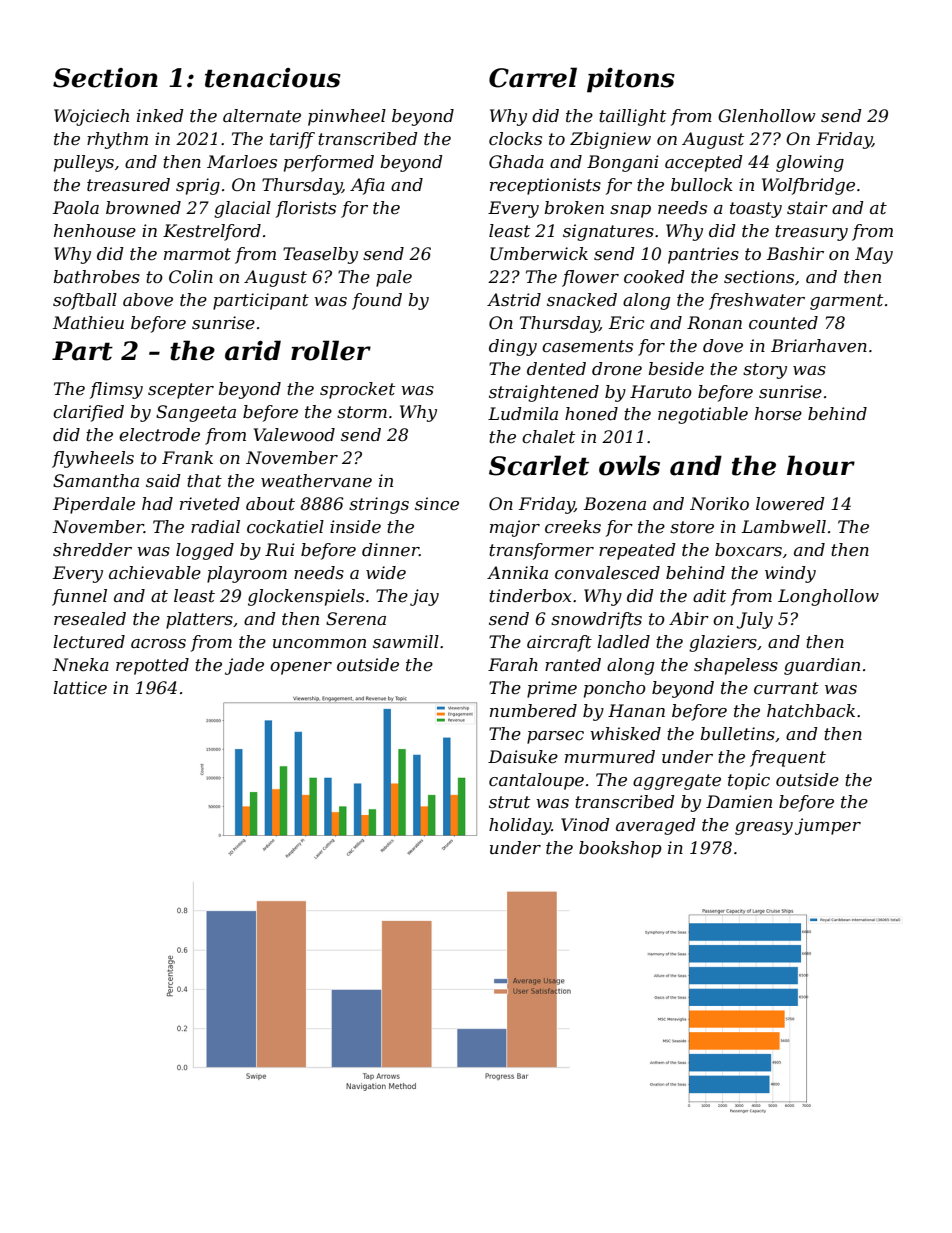  What do you see at coordinates (148, 299) in the screenshot?
I see `above` at bounding box center [148, 299].
